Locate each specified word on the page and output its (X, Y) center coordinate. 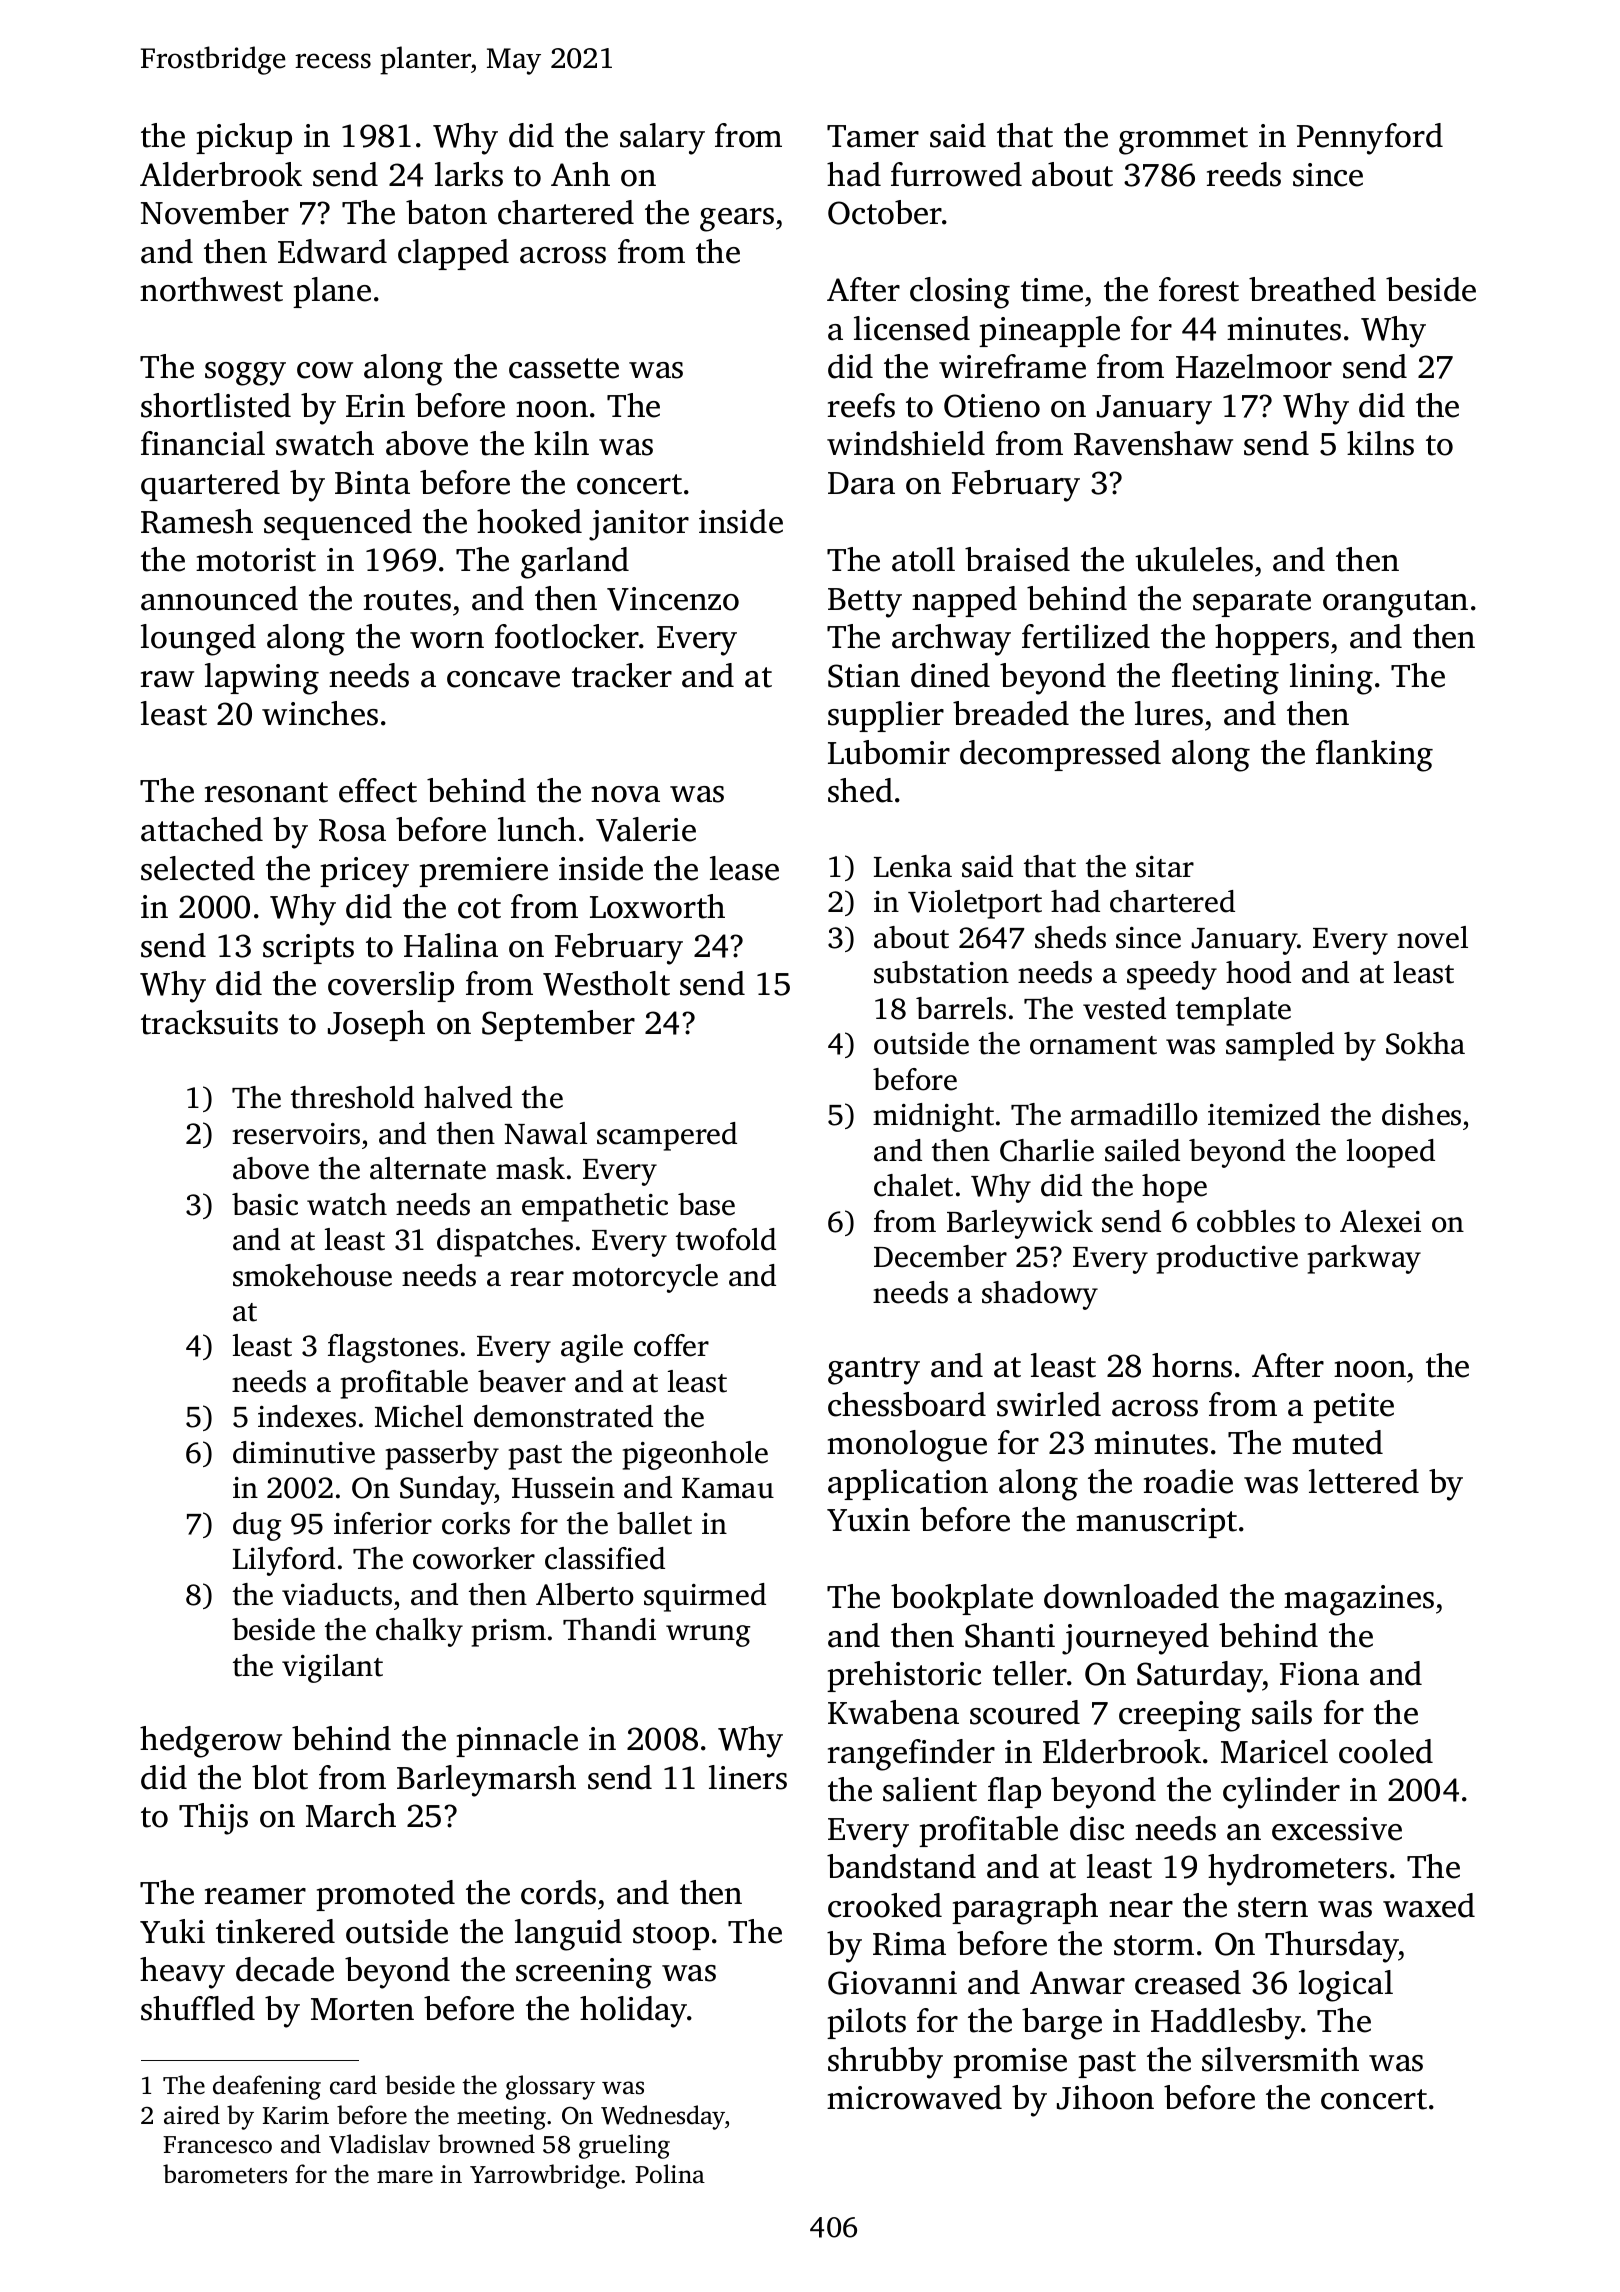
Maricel (1274, 1751)
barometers (225, 2174)
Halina (451, 945)
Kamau (728, 1488)
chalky (419, 1632)
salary (662, 139)
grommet (1183, 141)
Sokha (1425, 1043)
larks (469, 174)
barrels (961, 1008)
